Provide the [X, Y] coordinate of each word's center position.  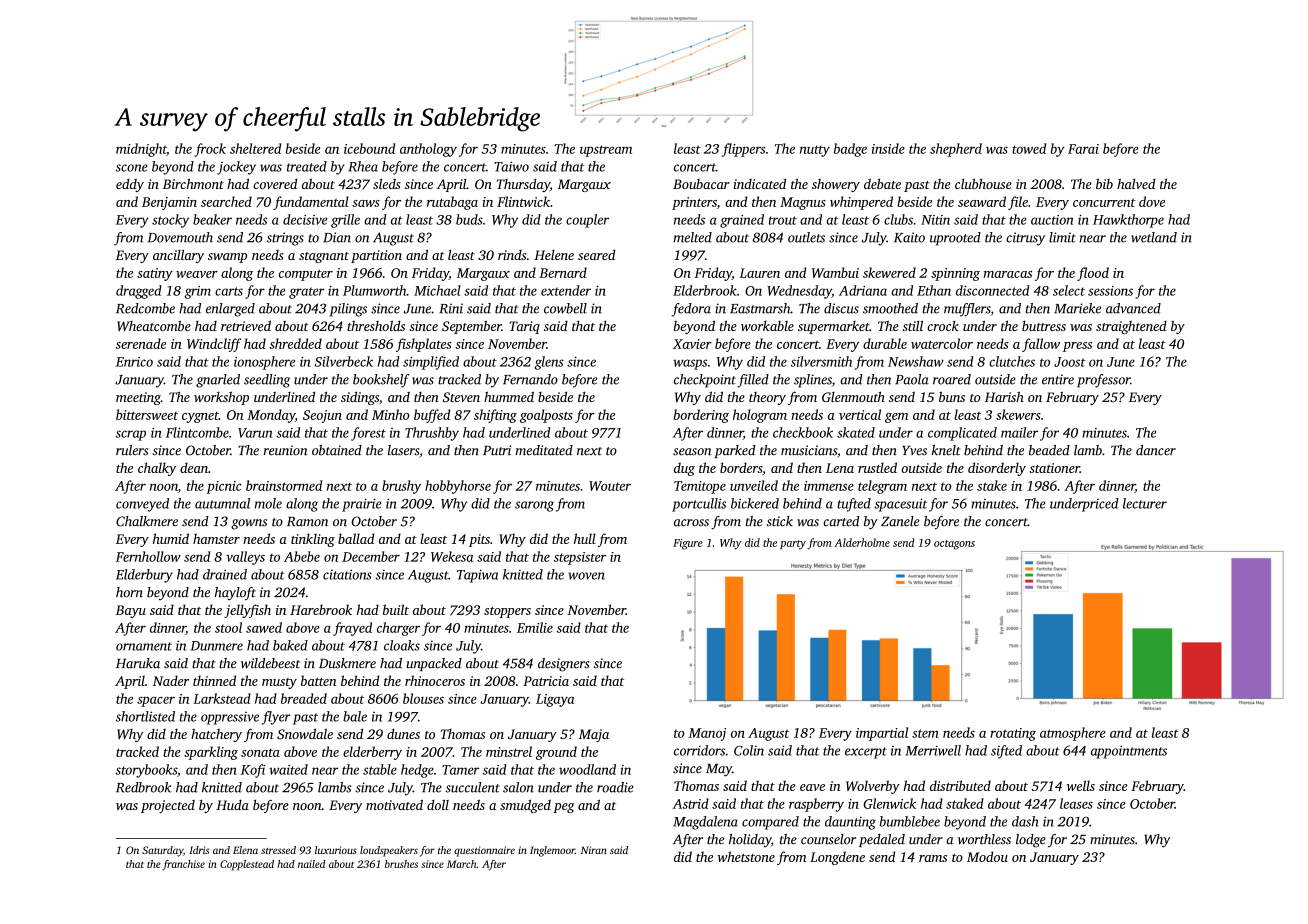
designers [564, 665]
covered [275, 184]
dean [194, 467]
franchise [183, 865]
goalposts [546, 416]
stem [925, 733]
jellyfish [247, 611]
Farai [1083, 149]
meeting [138, 398]
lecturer [1145, 503]
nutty [815, 151]
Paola [912, 379]
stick [780, 521]
